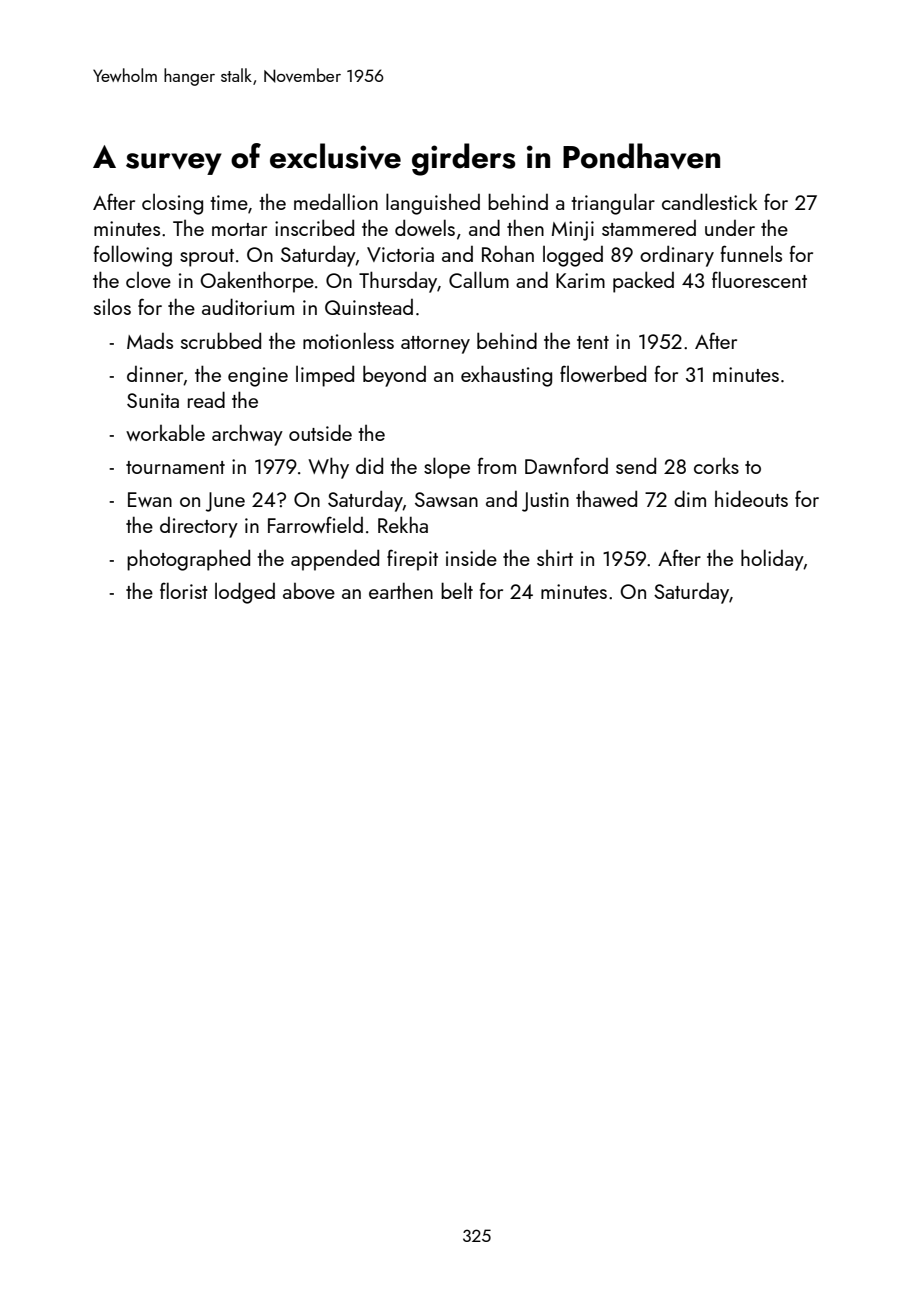 This document has height=1314, width=924. I want to click on attorney, so click(435, 345).
